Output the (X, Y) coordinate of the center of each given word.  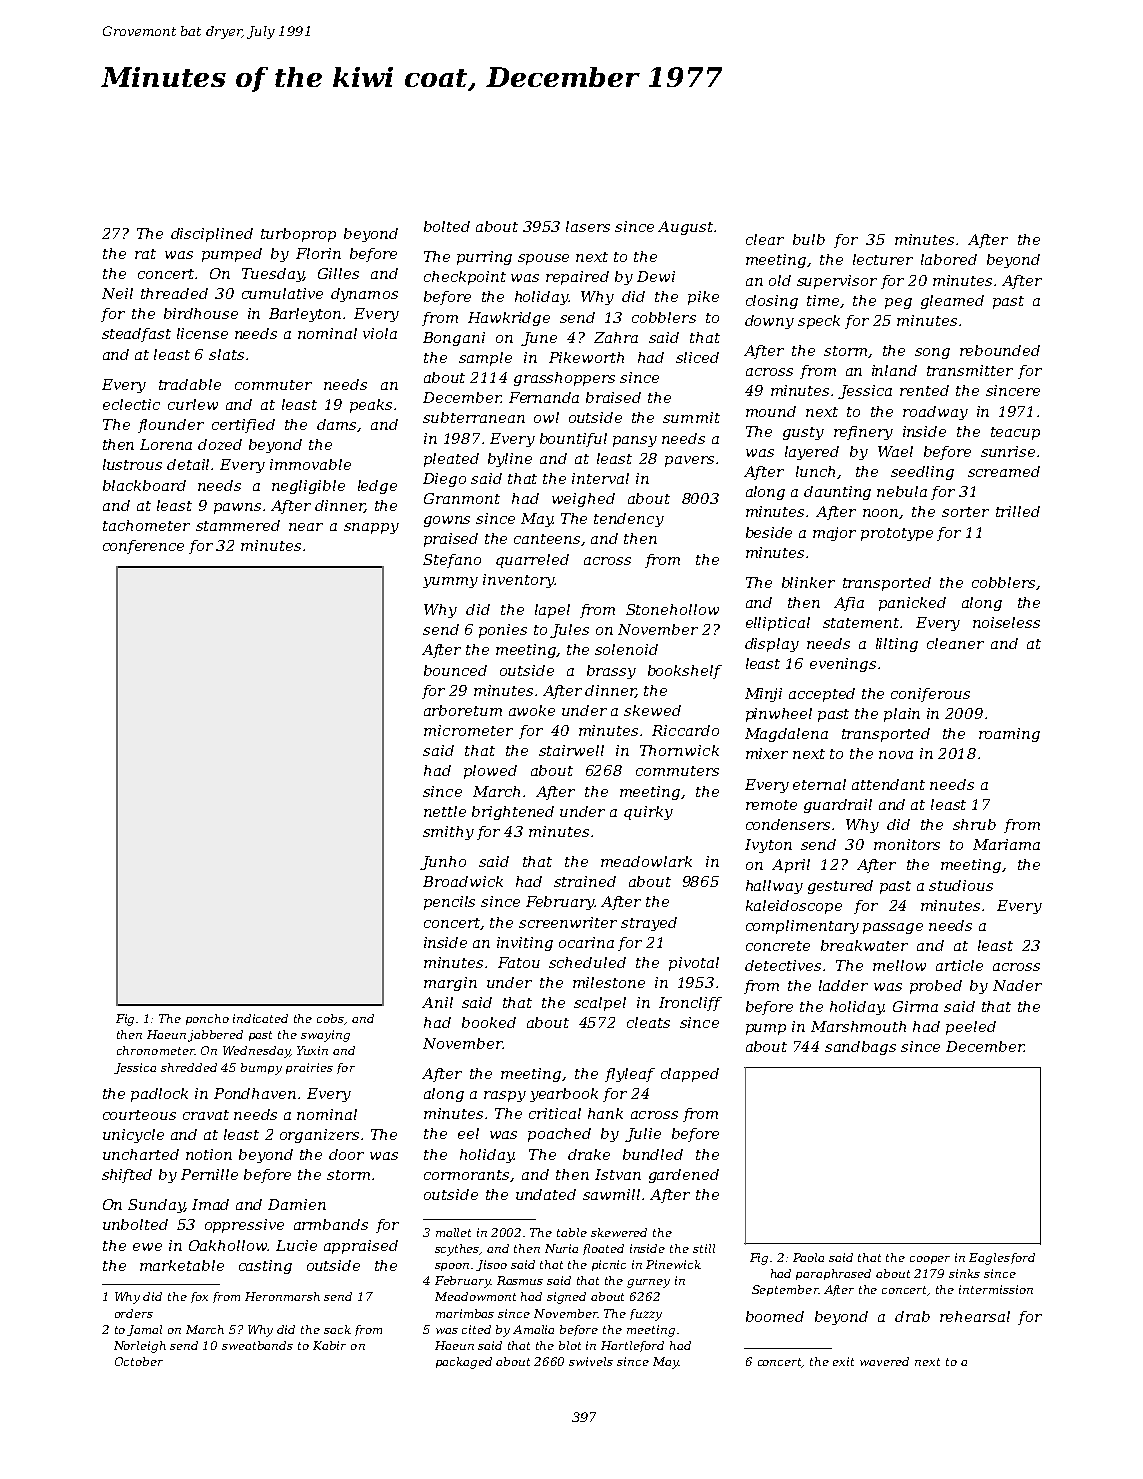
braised (613, 397)
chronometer (156, 1050)
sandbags (860, 1048)
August (685, 228)
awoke (532, 710)
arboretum (463, 710)
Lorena (166, 444)
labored (949, 259)
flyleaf (630, 1075)
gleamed (952, 302)
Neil (117, 293)
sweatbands (257, 1345)
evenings (843, 665)
